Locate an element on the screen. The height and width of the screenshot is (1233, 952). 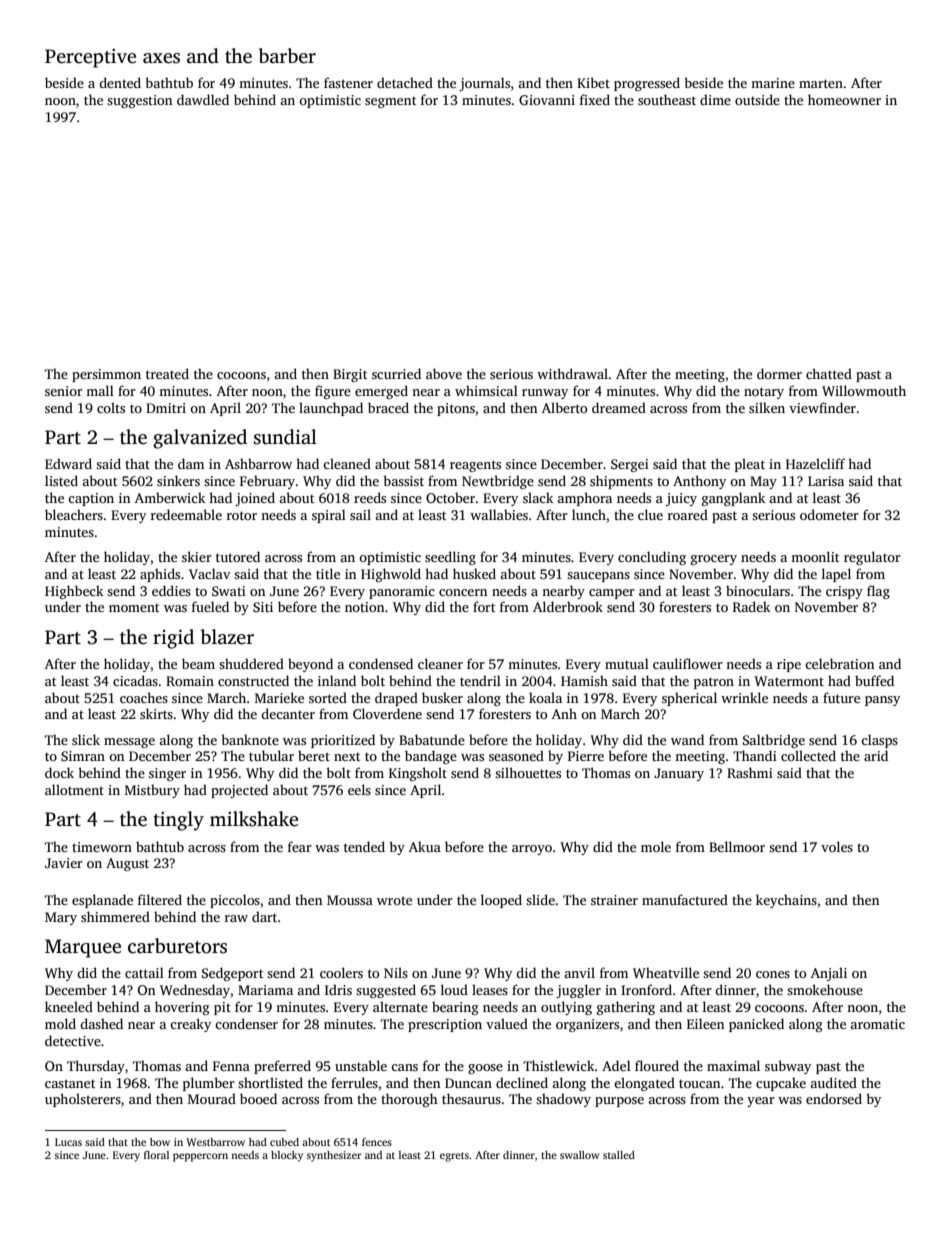
dam is located at coordinates (191, 463).
